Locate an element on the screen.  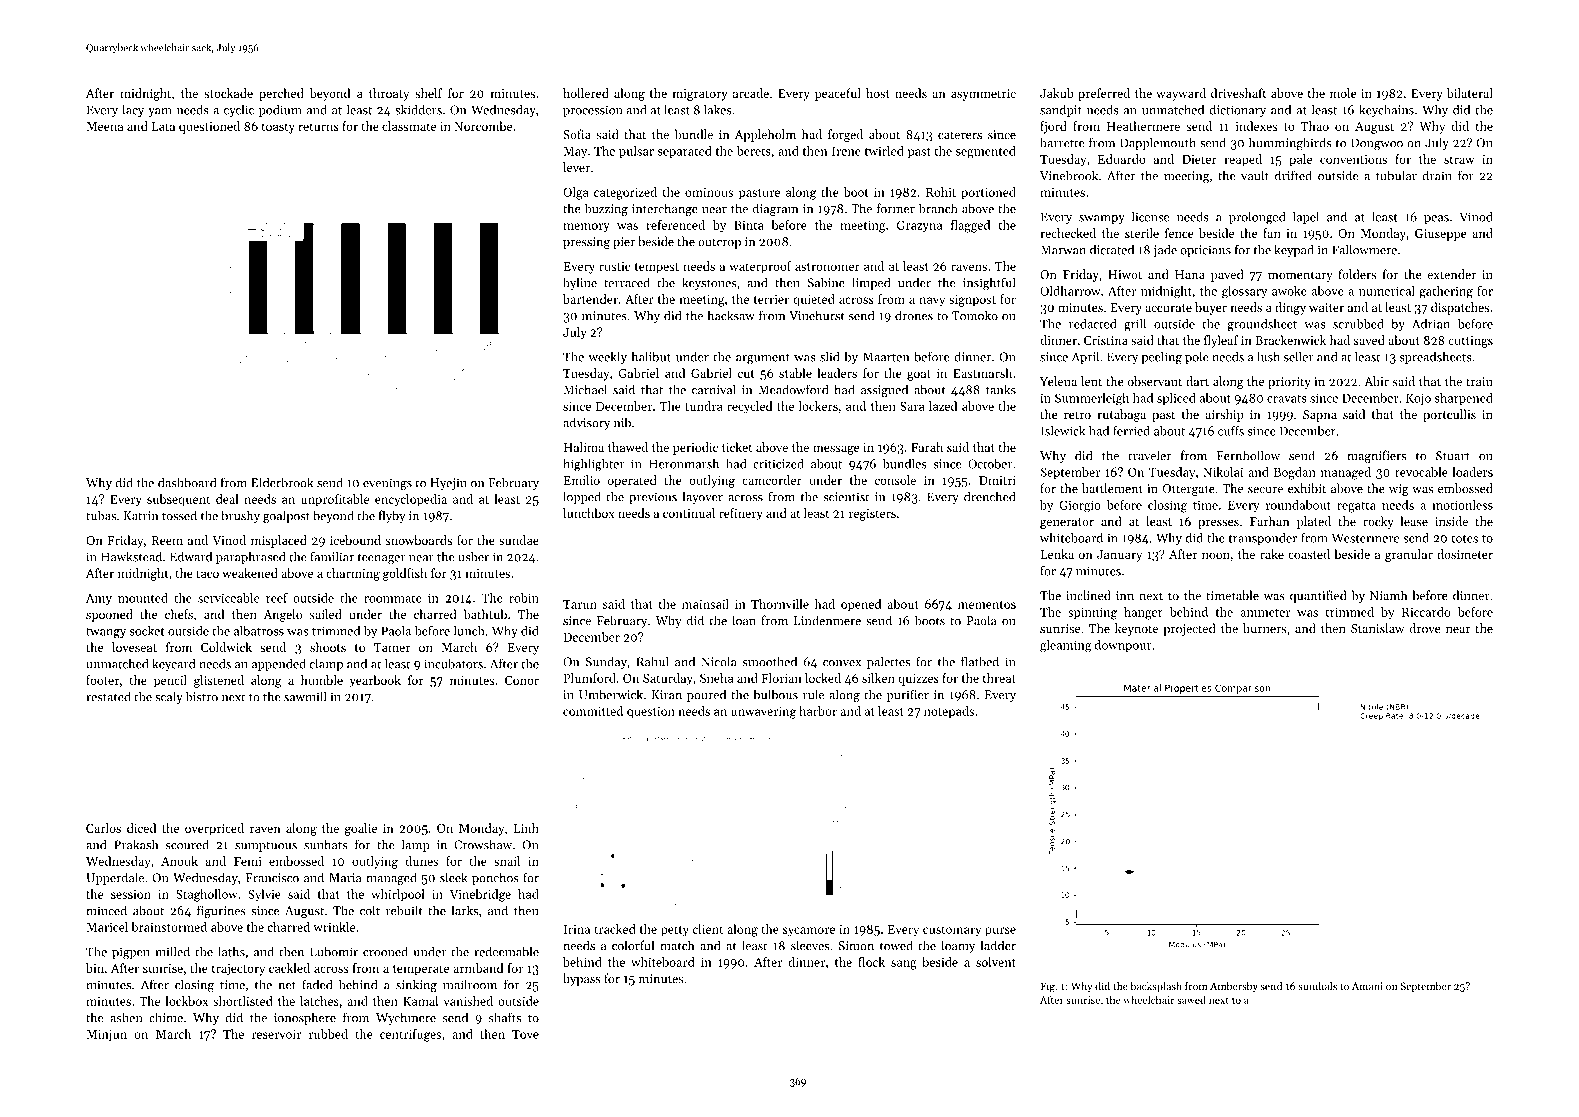
sawed is located at coordinates (1191, 999).
